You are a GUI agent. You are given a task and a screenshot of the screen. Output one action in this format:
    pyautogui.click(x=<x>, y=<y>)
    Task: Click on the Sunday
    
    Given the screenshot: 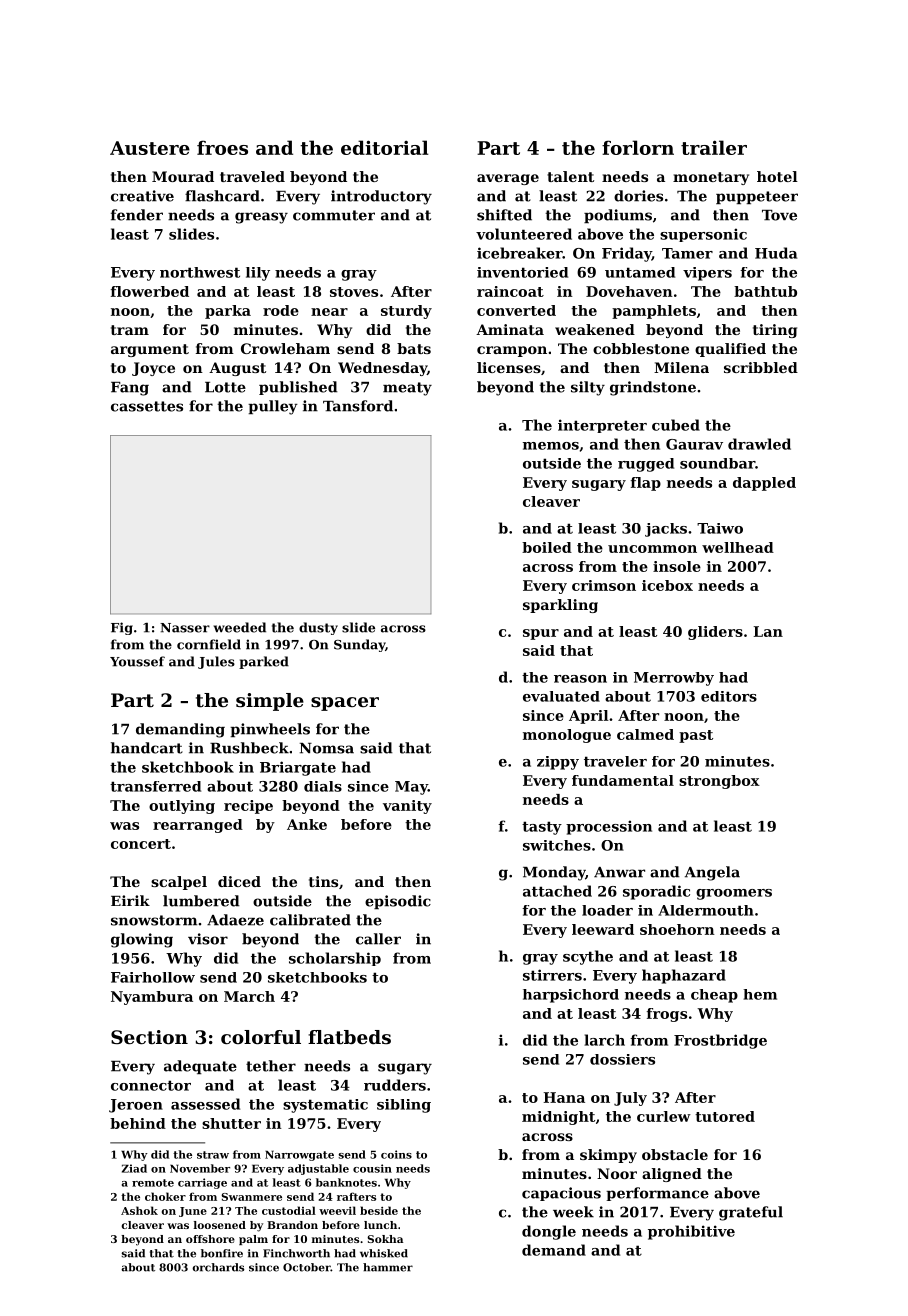 What is the action you would take?
    pyautogui.click(x=359, y=645)
